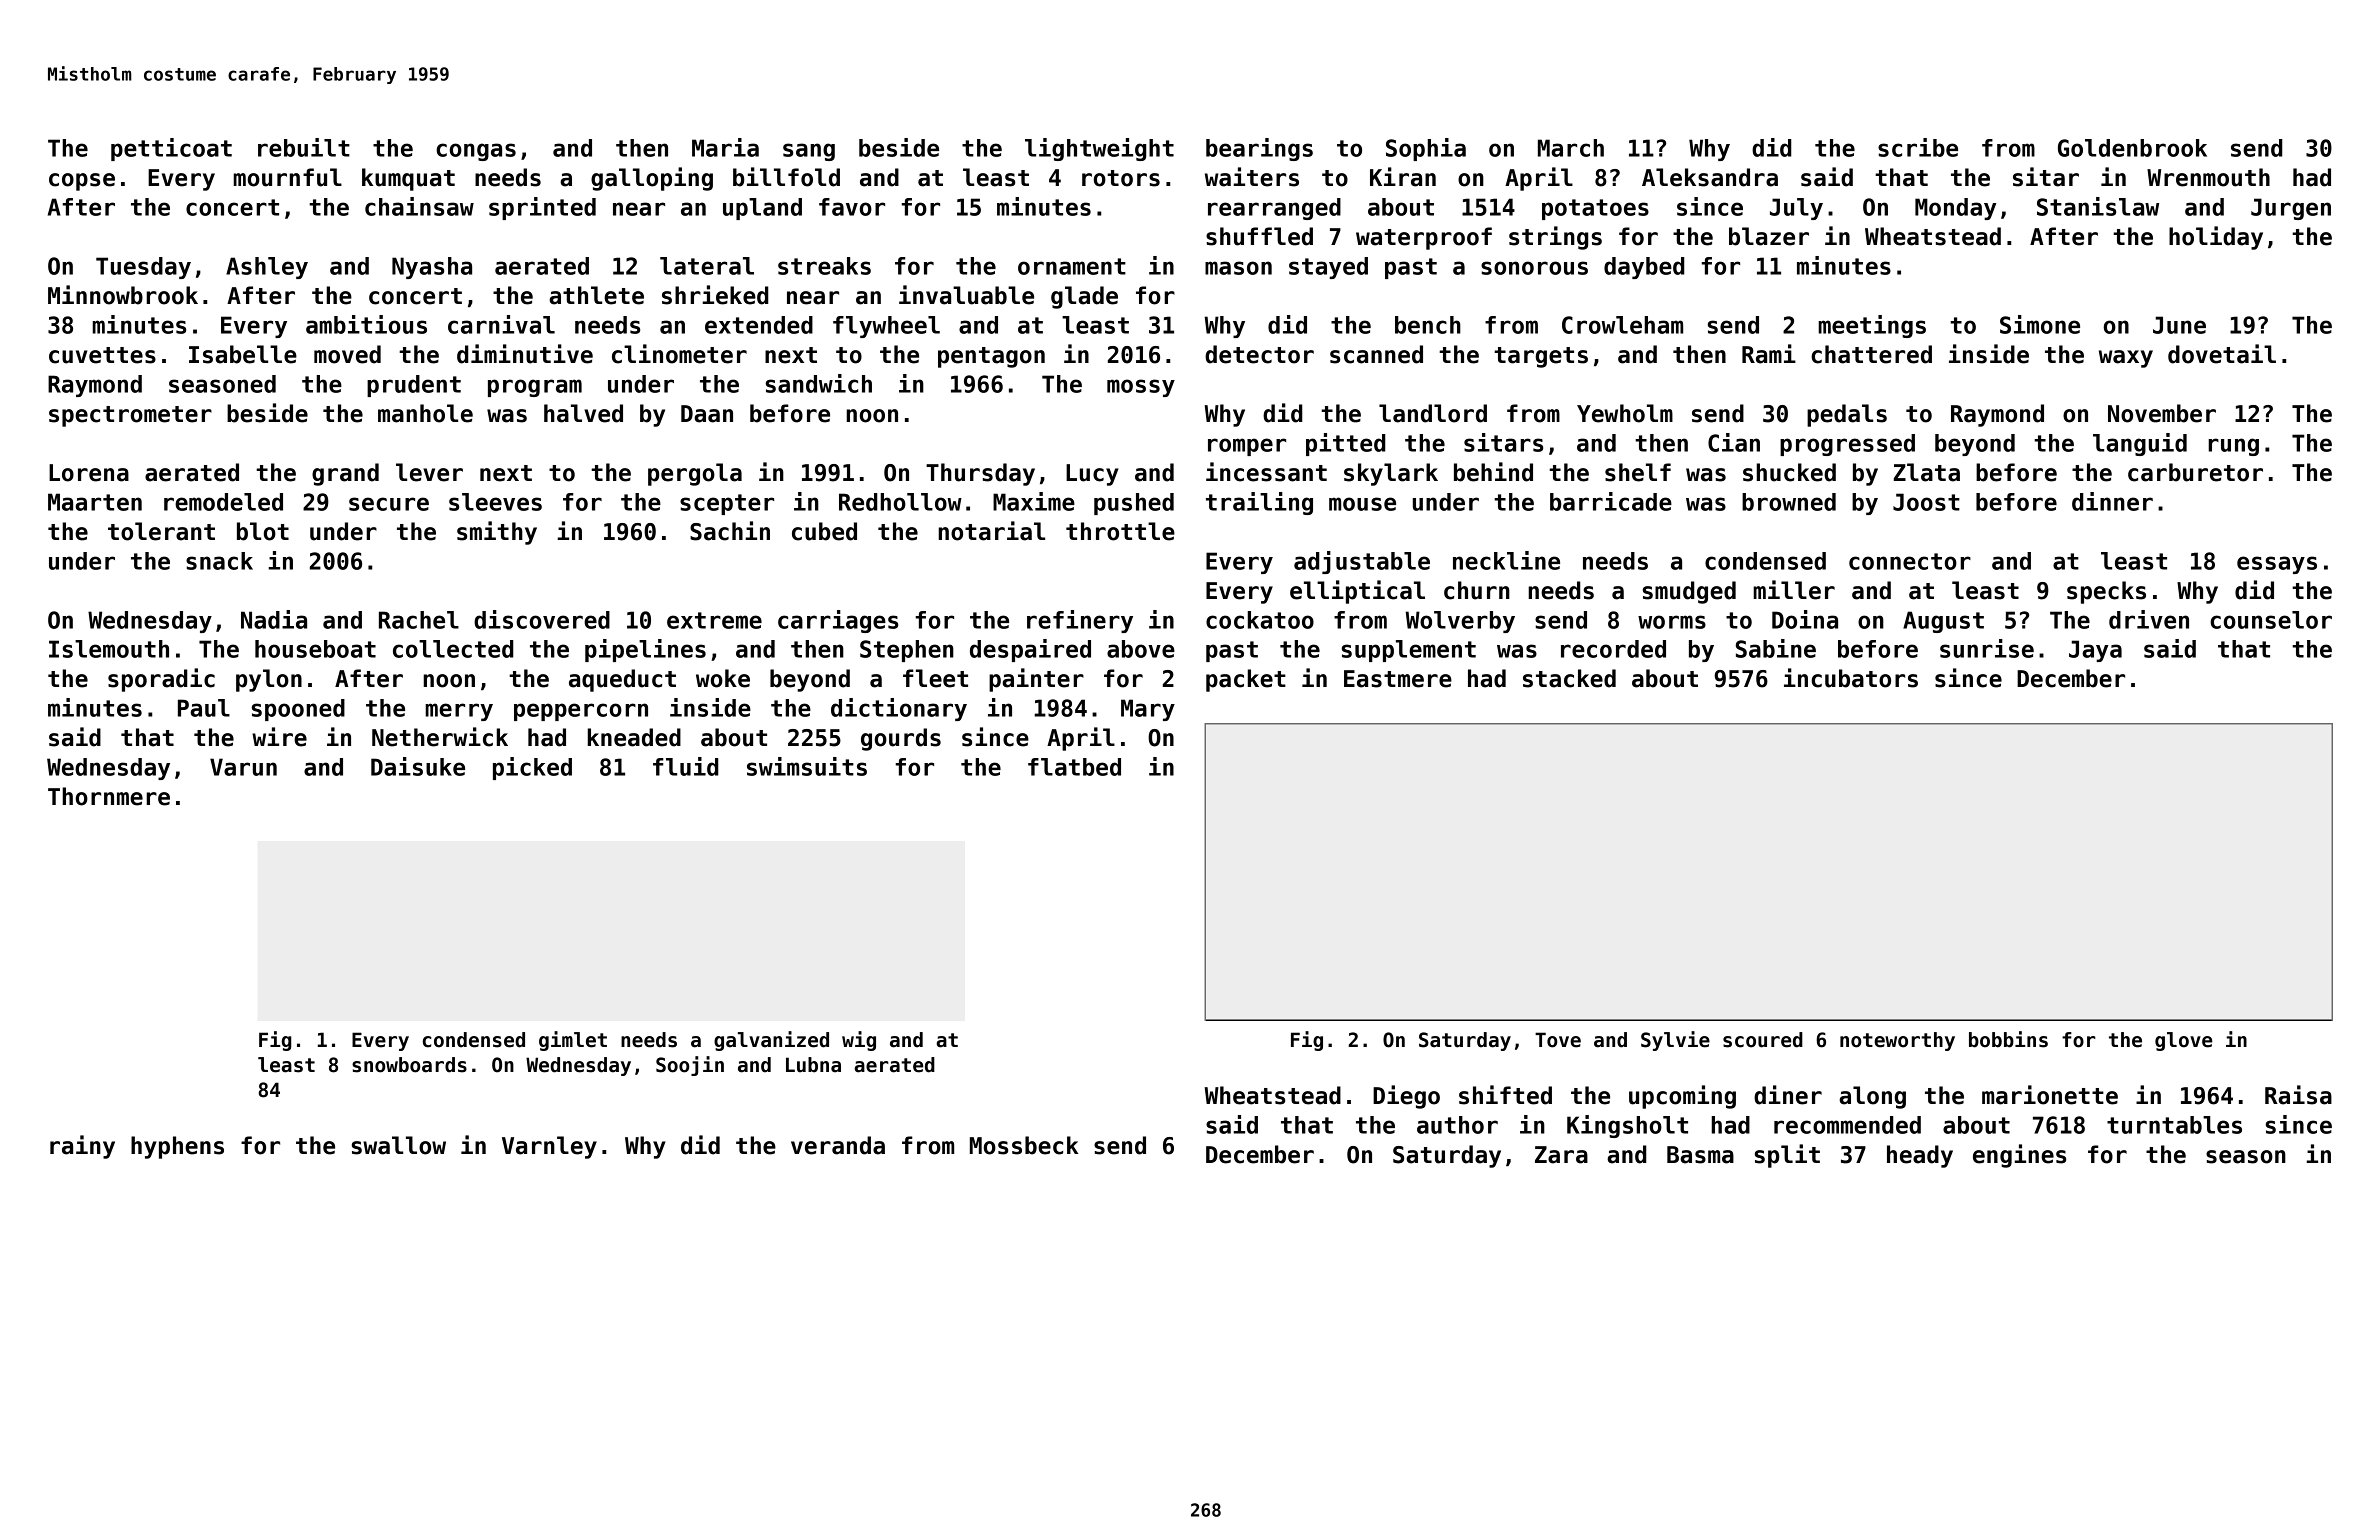 Image resolution: width=2380 pixels, height=1540 pixels. I want to click on Nyasha, so click(432, 268).
